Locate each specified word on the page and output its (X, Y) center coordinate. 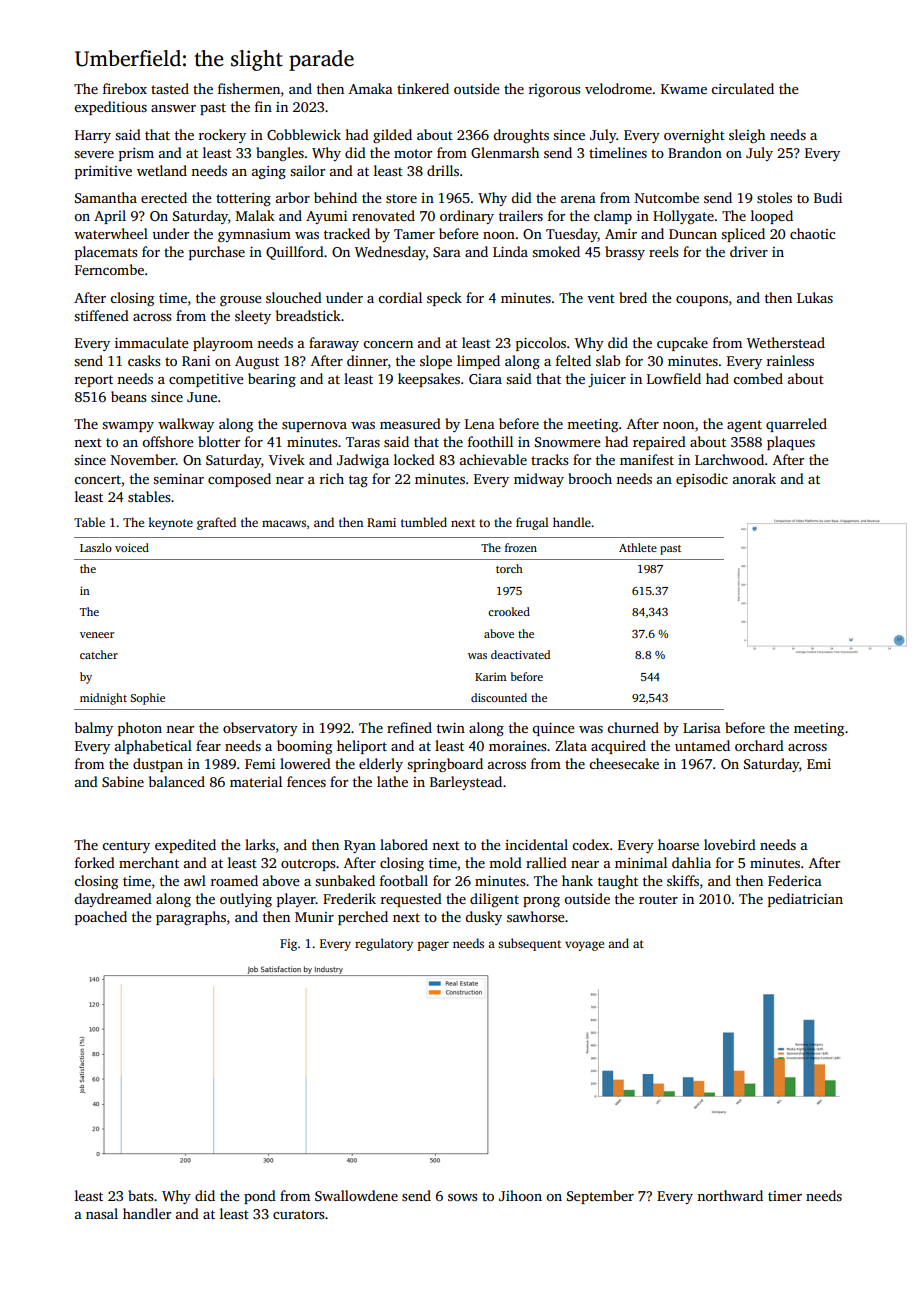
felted (573, 360)
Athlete (638, 547)
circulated (742, 88)
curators (298, 1214)
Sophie (147, 699)
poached (101, 918)
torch (509, 568)
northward (730, 1195)
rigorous (554, 90)
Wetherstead (786, 342)
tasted (170, 88)
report (94, 381)
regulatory (384, 944)
